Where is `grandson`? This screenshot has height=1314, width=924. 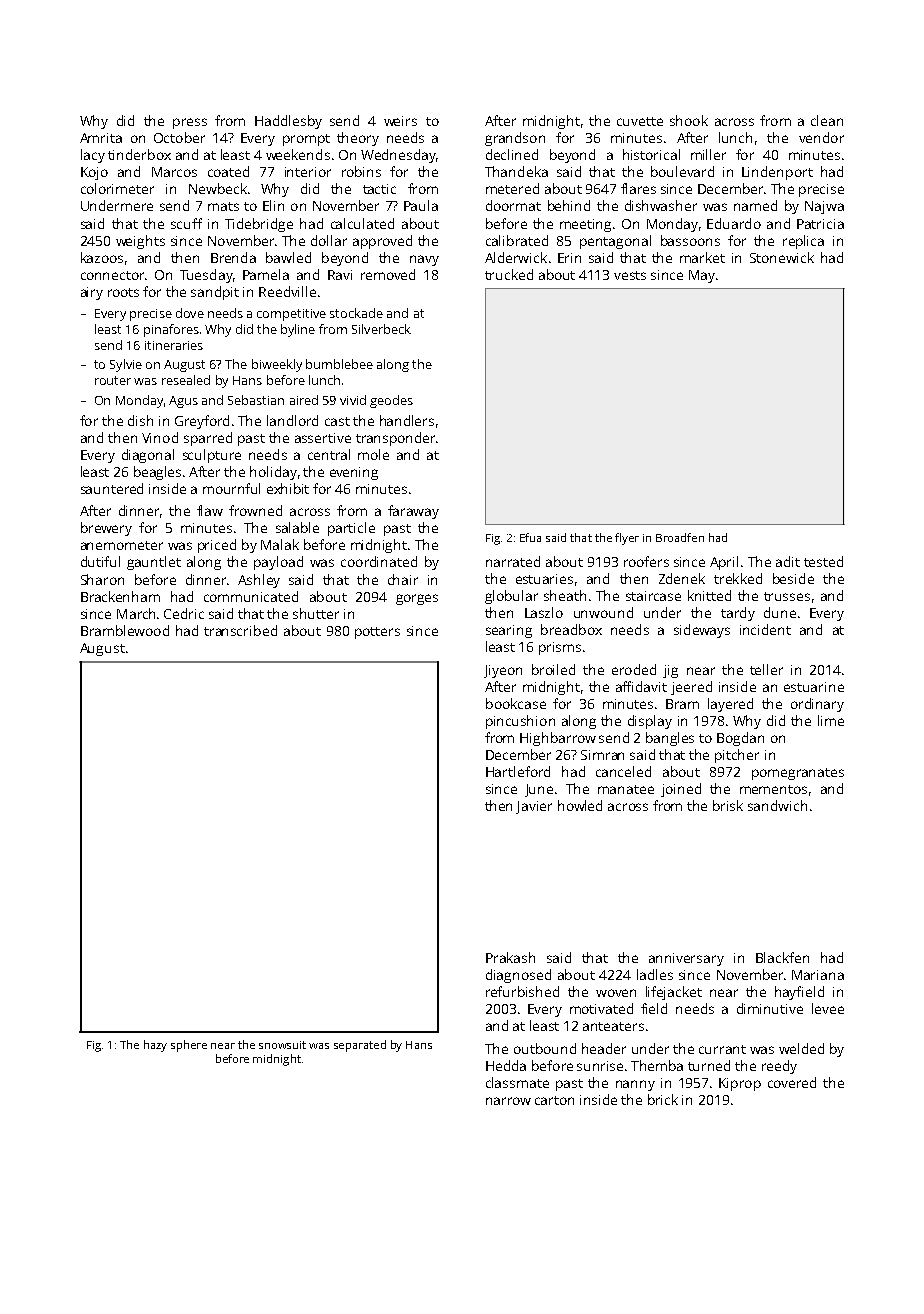 grandson is located at coordinates (515, 139).
